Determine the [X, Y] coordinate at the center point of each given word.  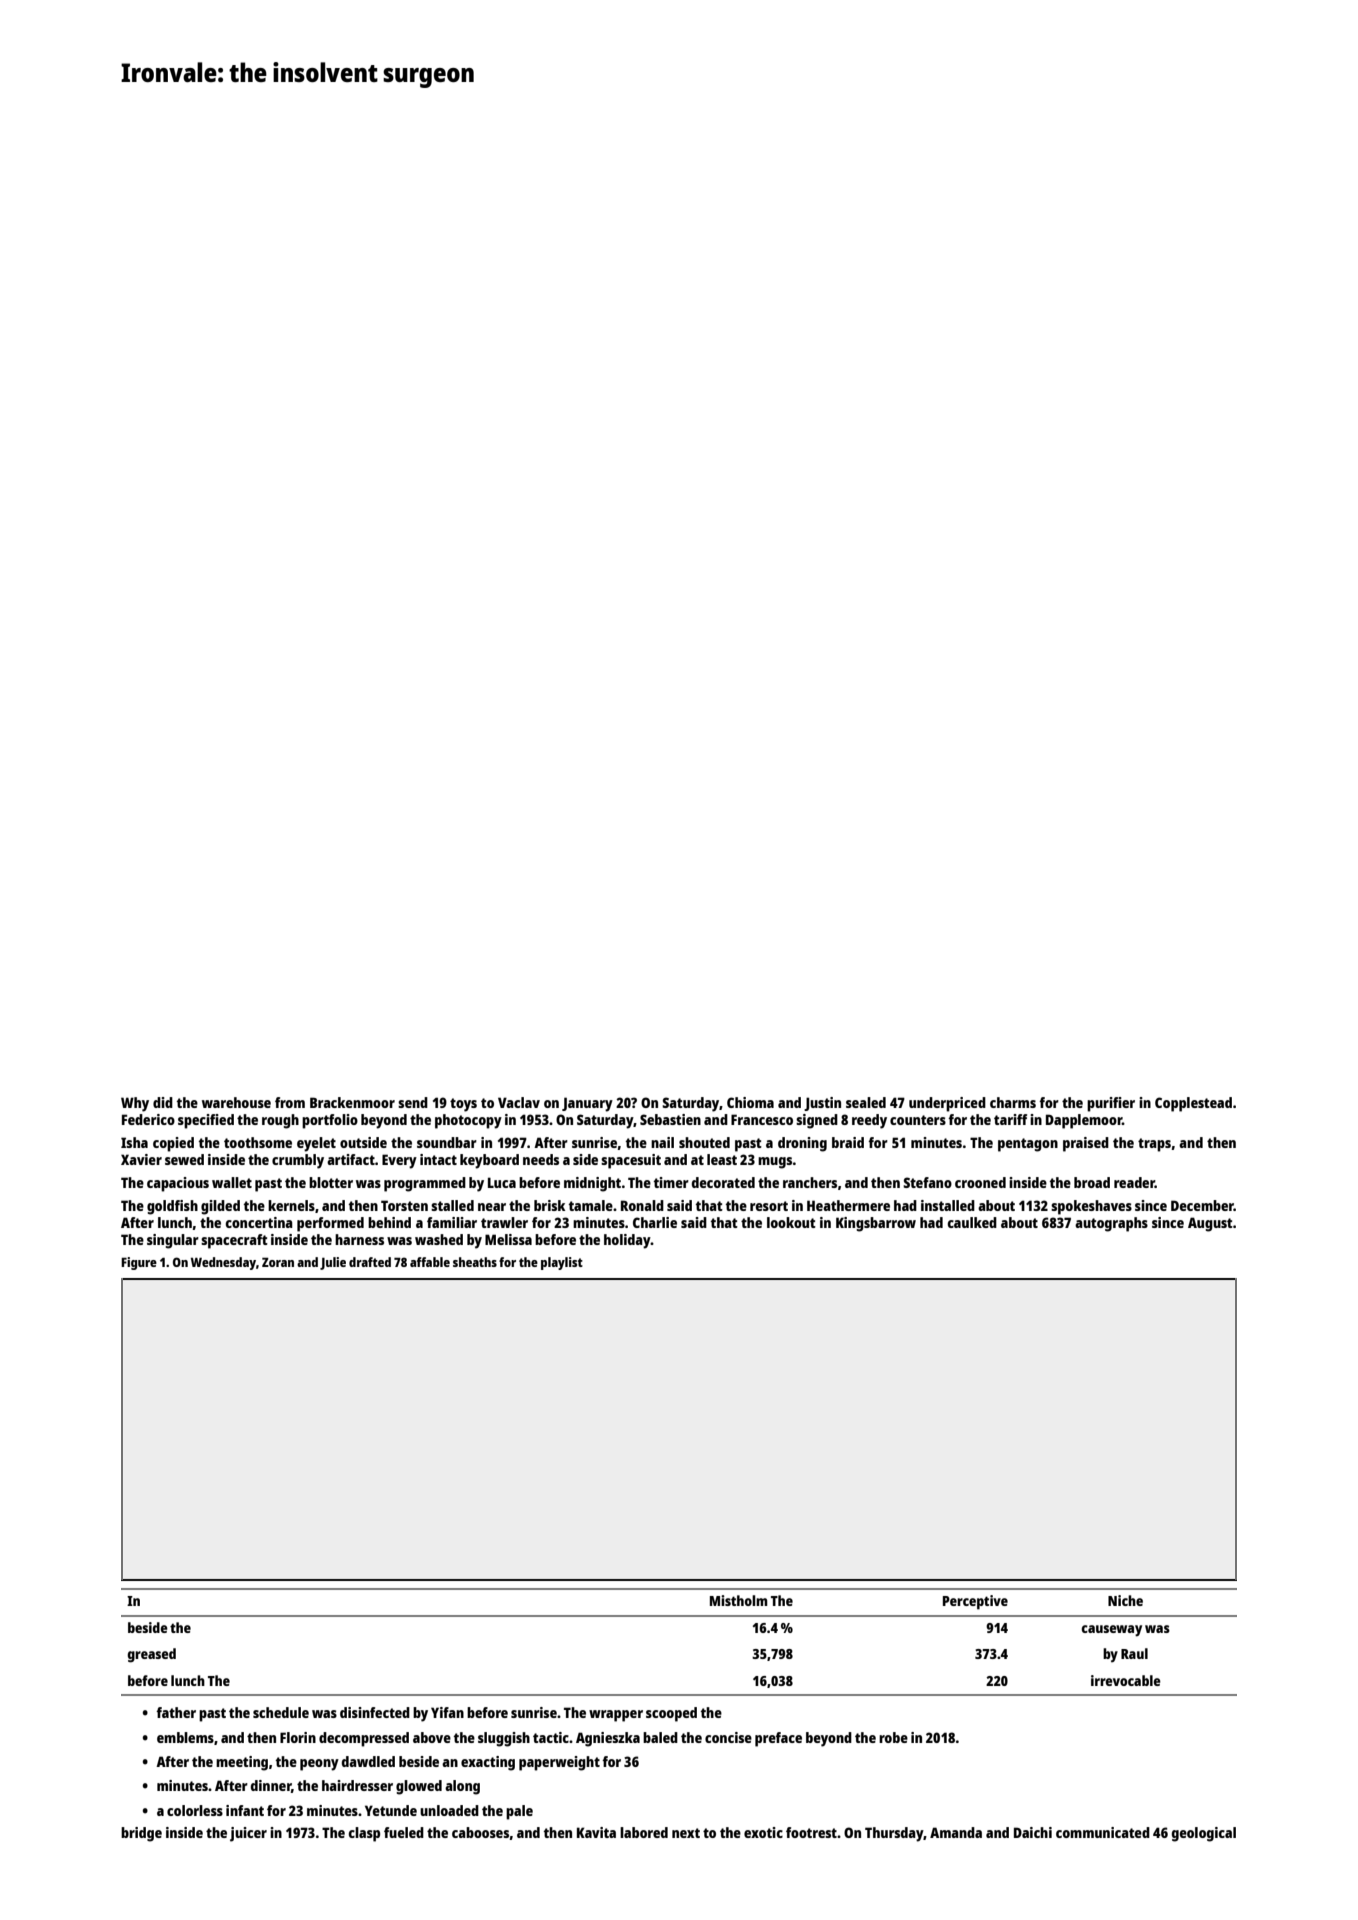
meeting [242, 1763]
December [1202, 1205]
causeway [1111, 1631]
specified [206, 1121]
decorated [723, 1182]
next [686, 1833]
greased [151, 1655]
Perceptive [975, 1602]
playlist [562, 1263]
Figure [139, 1263]
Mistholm [739, 1600]
